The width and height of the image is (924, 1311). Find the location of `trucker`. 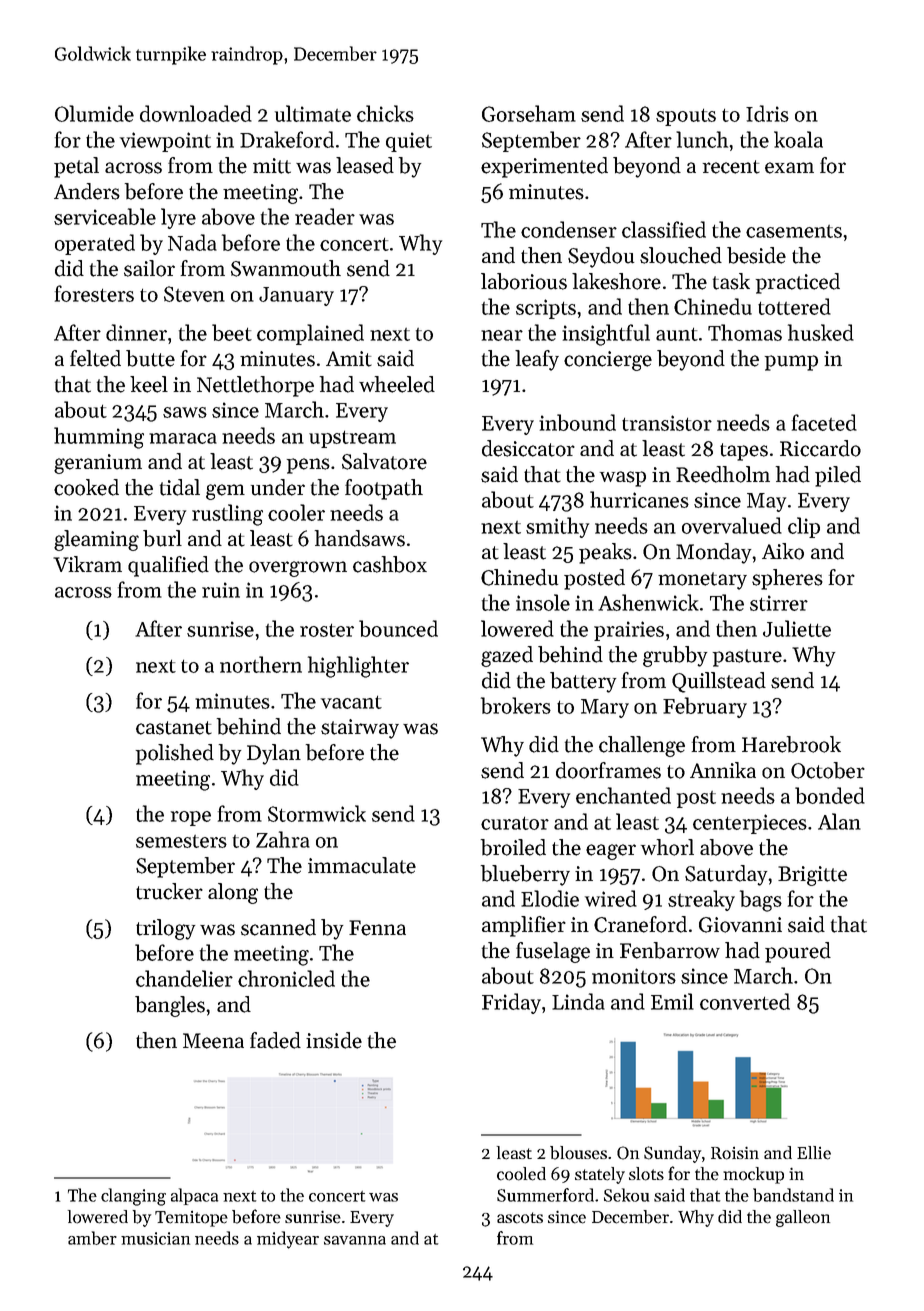

trucker is located at coordinates (169, 891).
